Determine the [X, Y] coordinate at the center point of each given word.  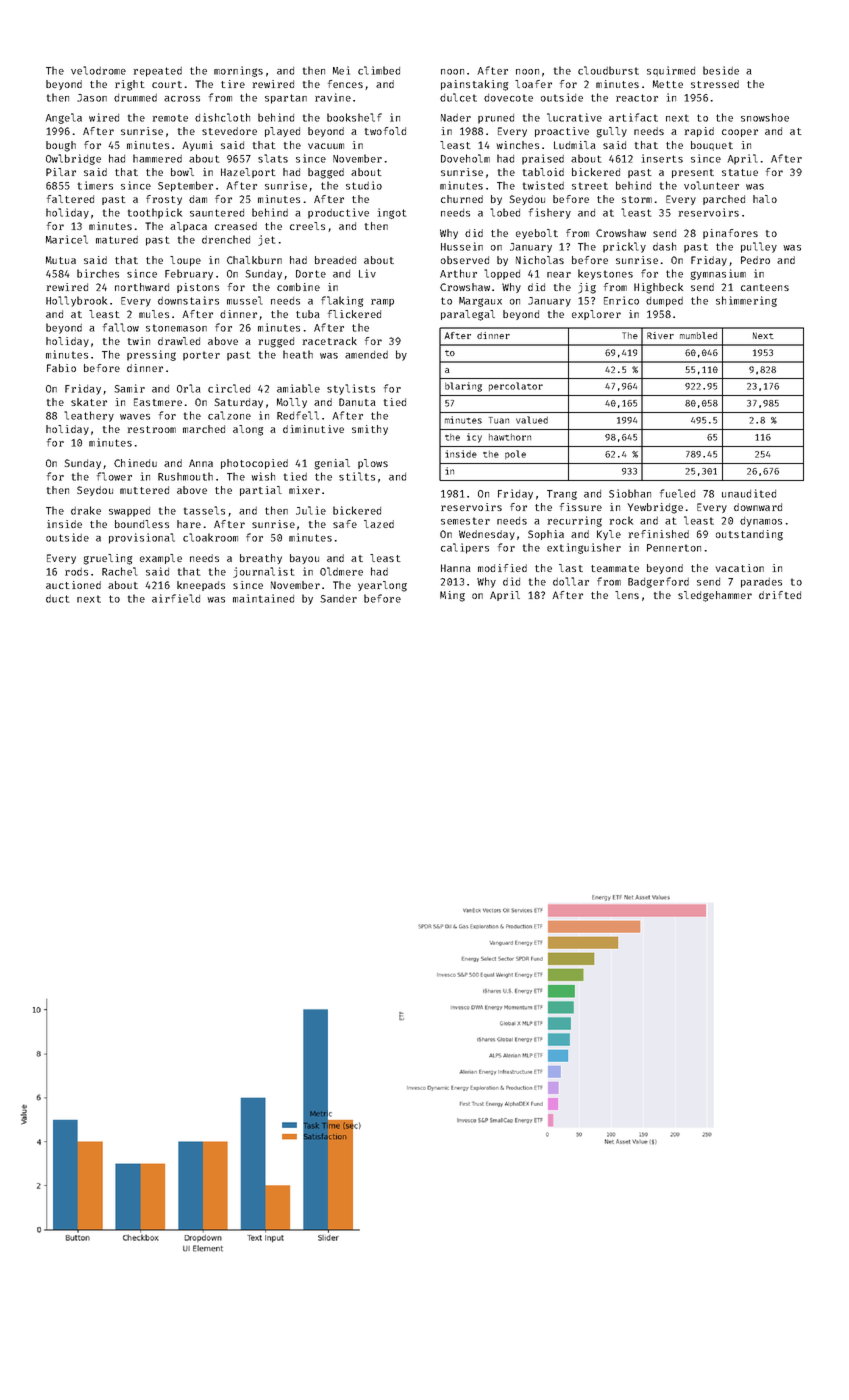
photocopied [254, 464]
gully [611, 132]
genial [332, 464]
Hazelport [248, 173]
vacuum [326, 146]
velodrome [98, 70]
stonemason [176, 328]
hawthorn [510, 437]
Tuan [499, 420]
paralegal [468, 315]
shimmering [746, 301]
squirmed [671, 71]
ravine [333, 97]
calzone [229, 415]
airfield [176, 598]
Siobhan [630, 493]
